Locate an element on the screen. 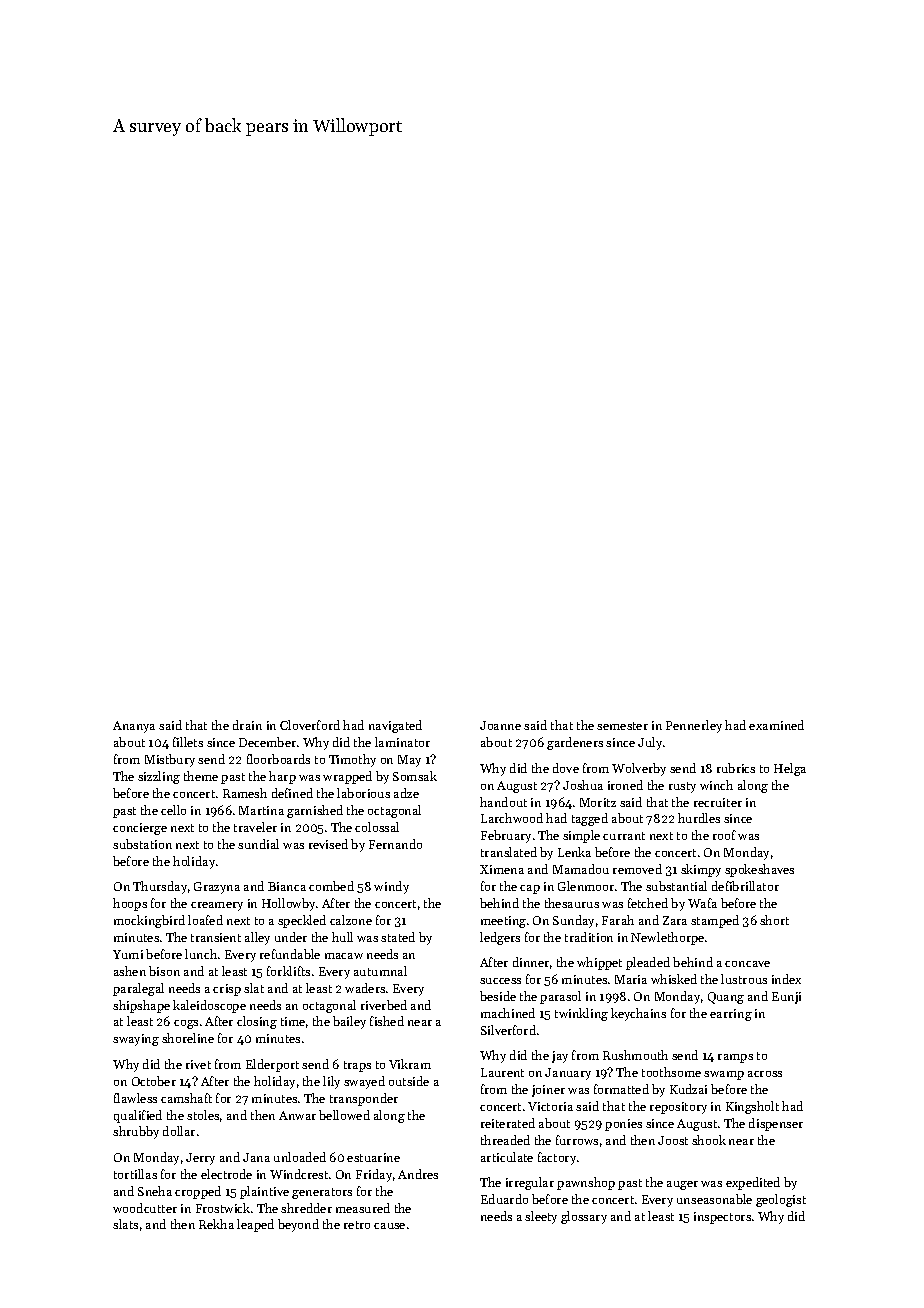 This screenshot has width=924, height=1308. windy is located at coordinates (391, 887).
